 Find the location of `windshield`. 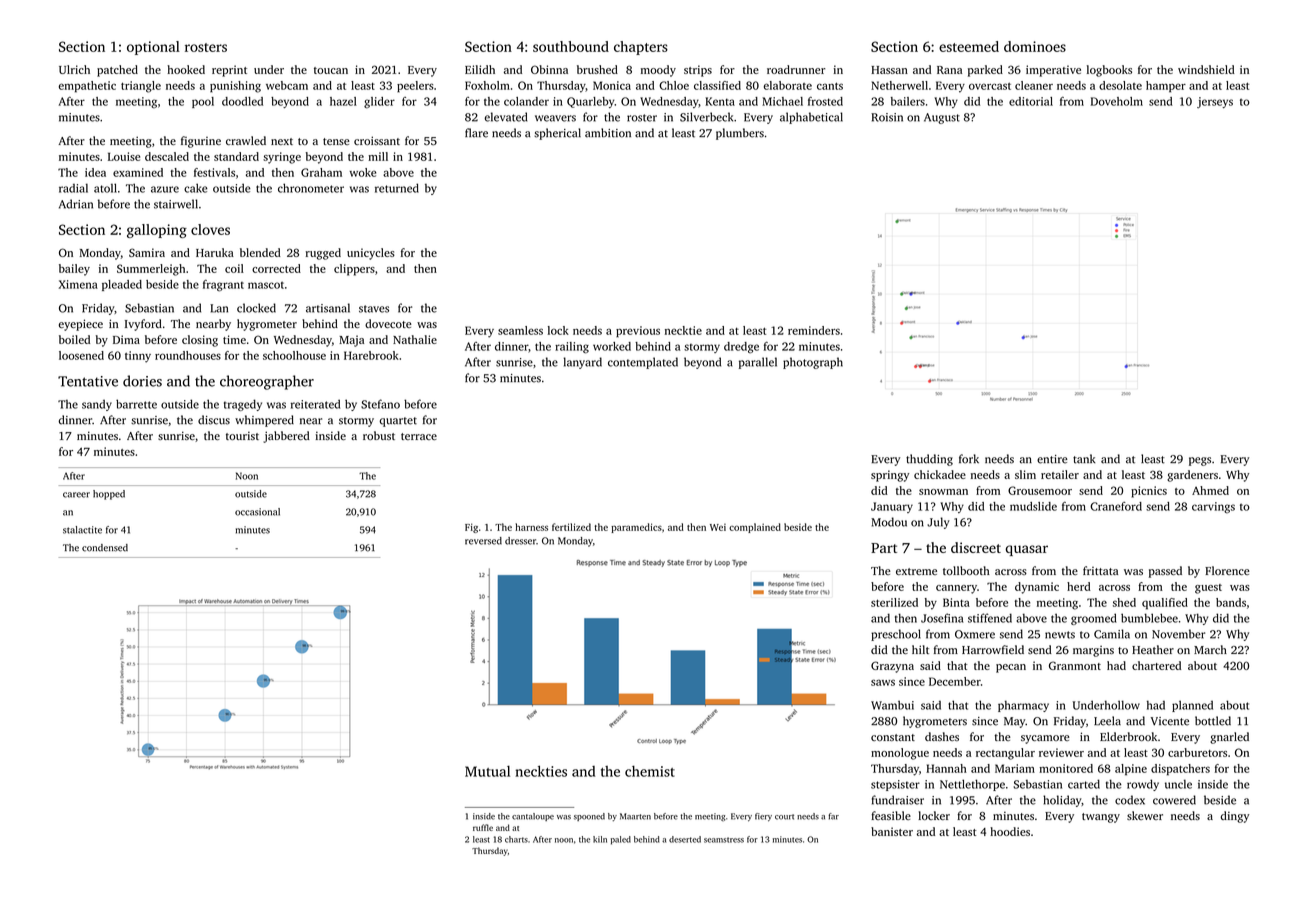

windshield is located at coordinates (1206, 69).
